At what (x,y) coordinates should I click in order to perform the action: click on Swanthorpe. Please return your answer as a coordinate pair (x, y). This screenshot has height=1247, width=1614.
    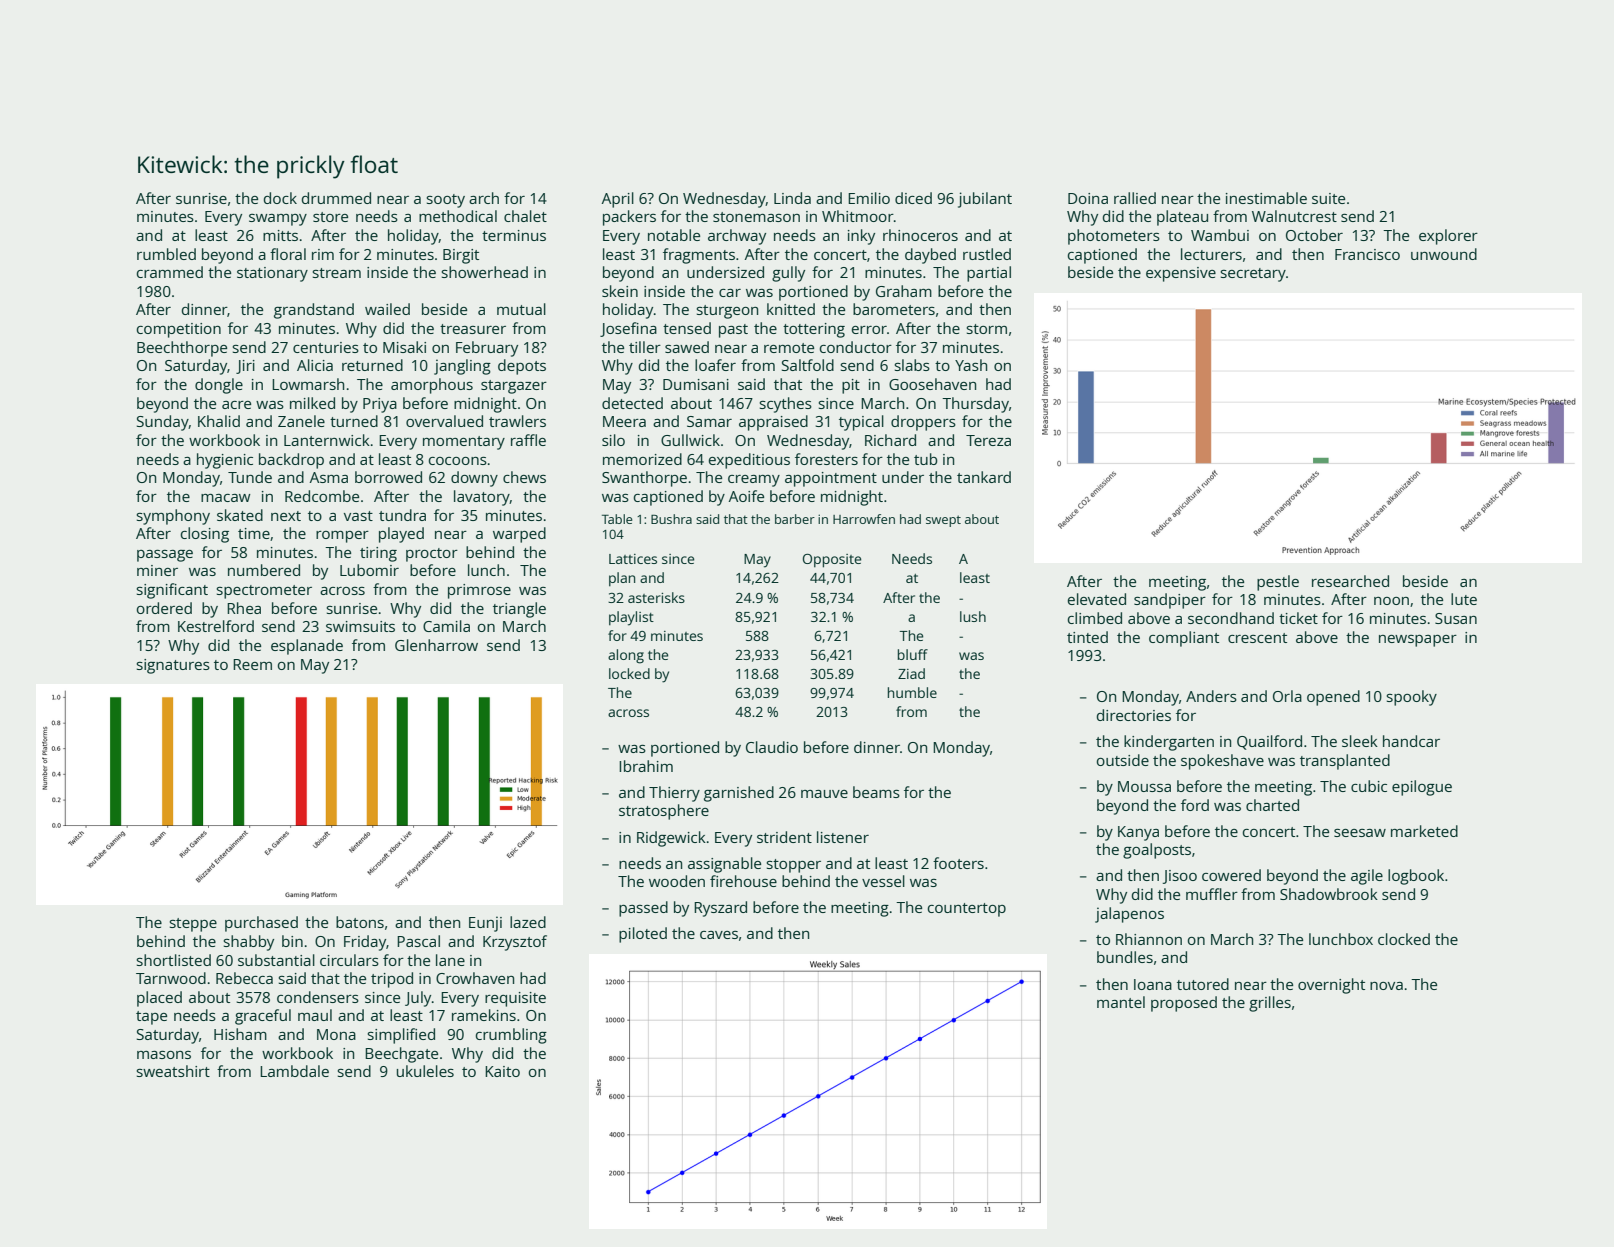
    Looking at the image, I should click on (644, 479).
